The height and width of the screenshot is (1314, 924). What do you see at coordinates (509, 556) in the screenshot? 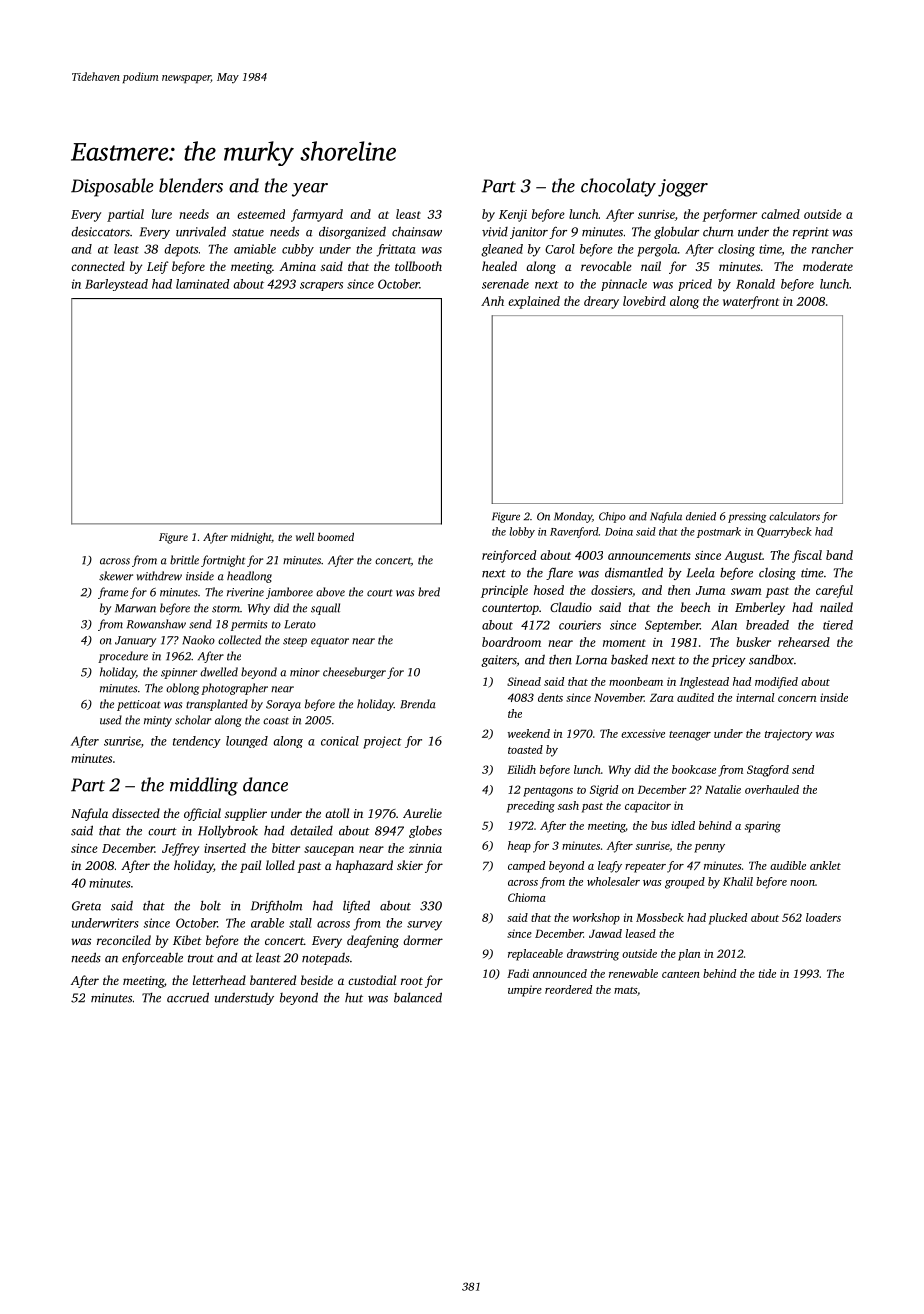
I see `reinforced` at bounding box center [509, 556].
